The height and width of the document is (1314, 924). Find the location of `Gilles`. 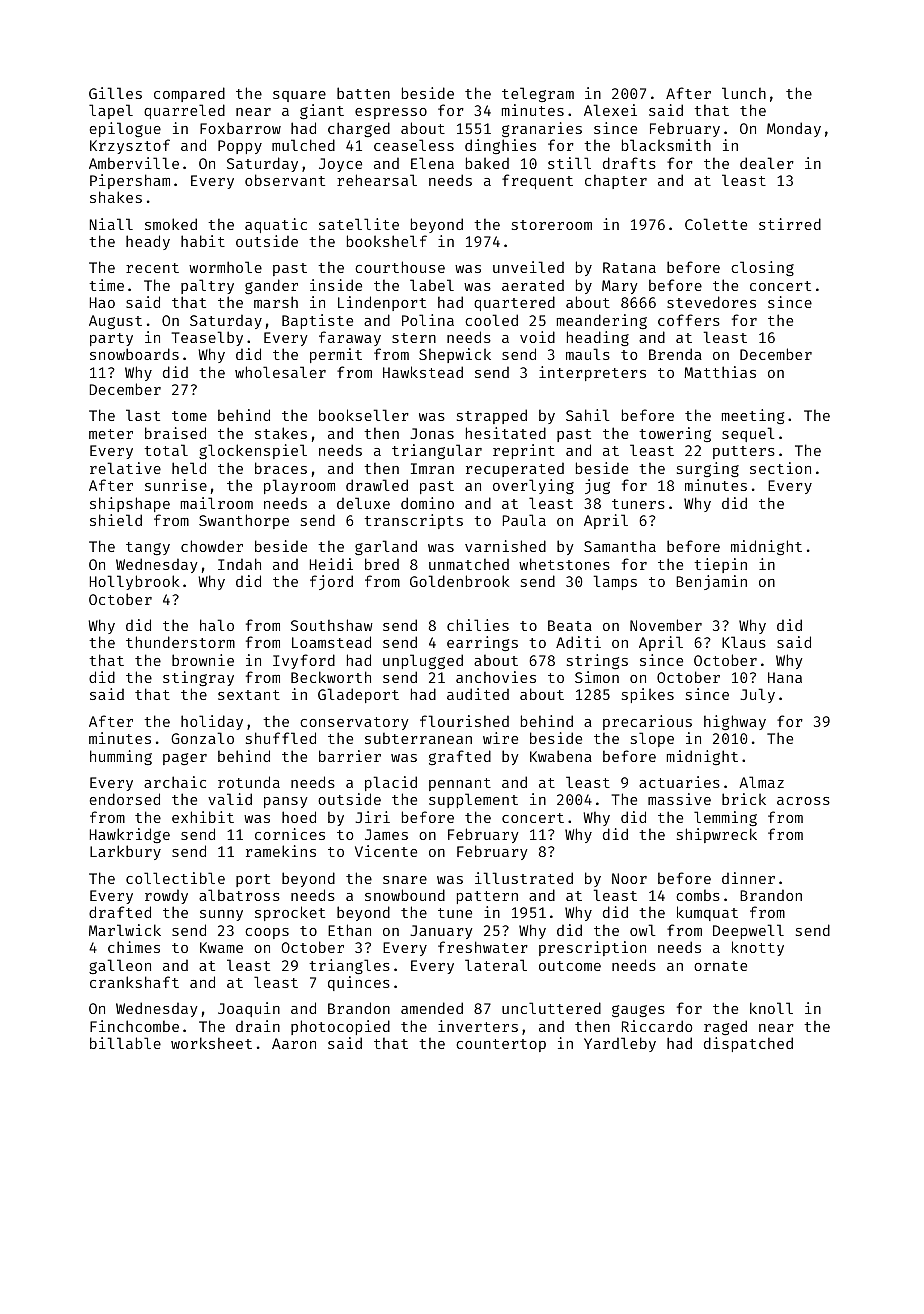

Gilles is located at coordinates (115, 93).
